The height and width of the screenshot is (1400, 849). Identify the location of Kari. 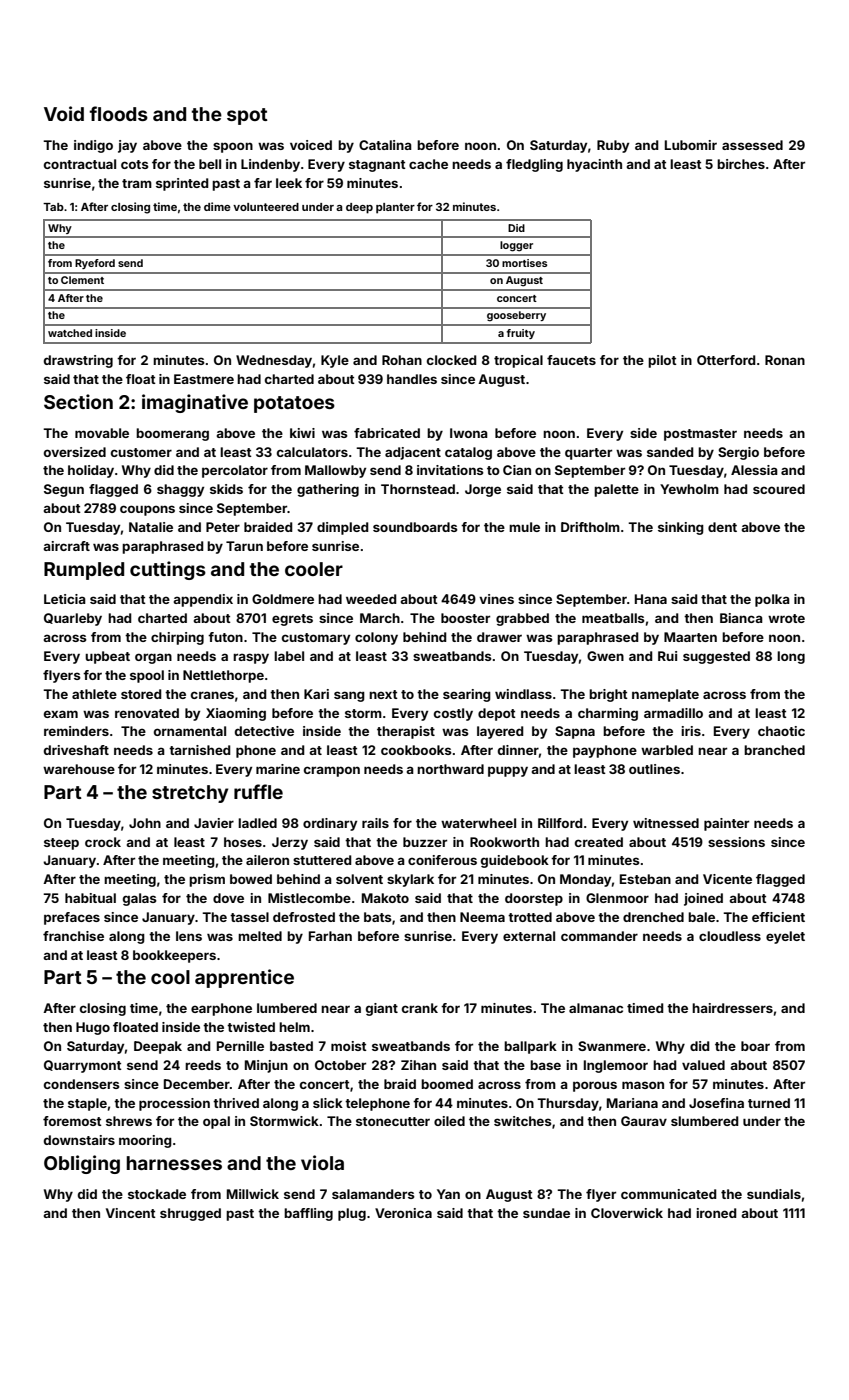
(316, 694).
